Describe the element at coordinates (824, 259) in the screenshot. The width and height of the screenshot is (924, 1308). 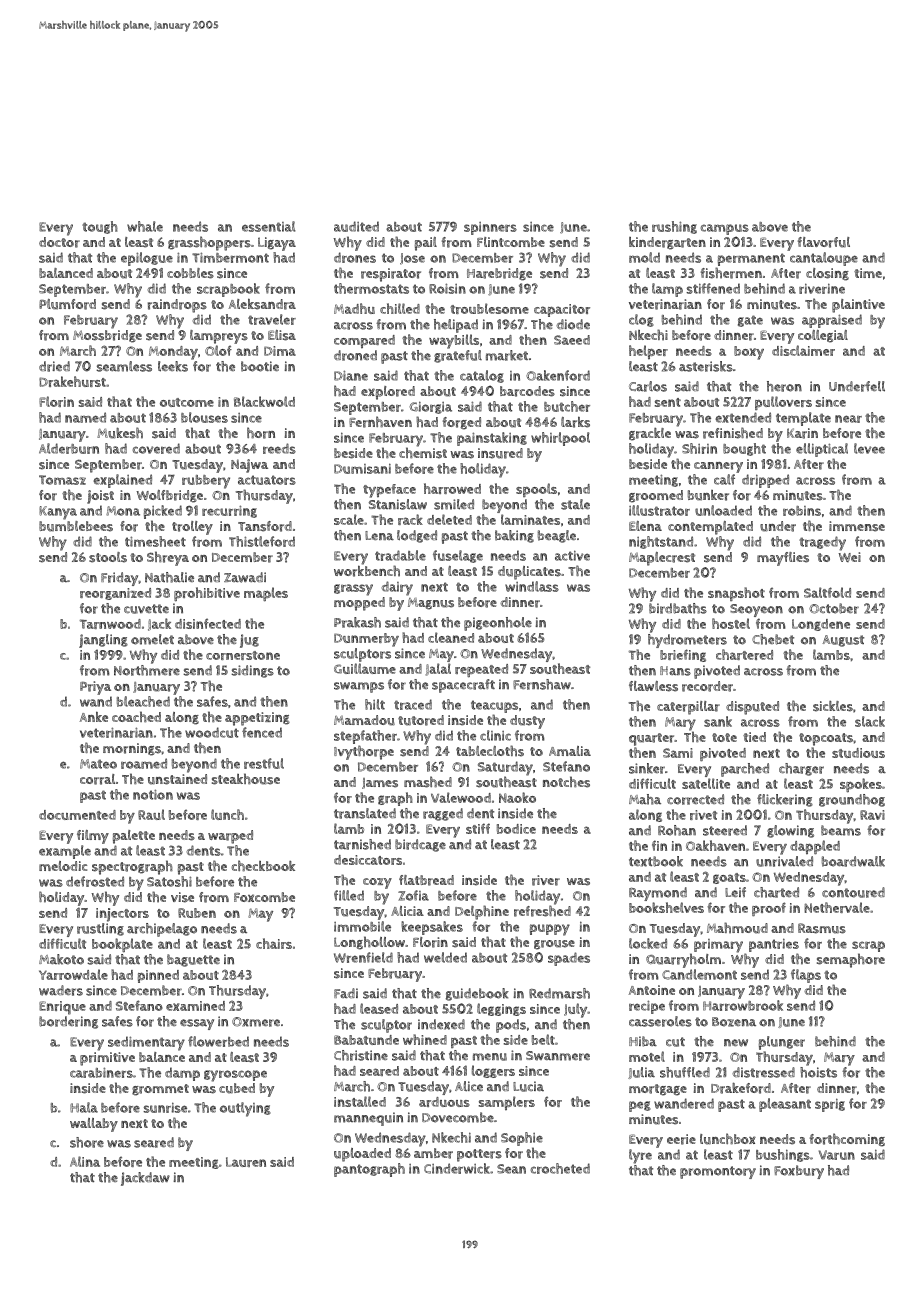
I see `cantaloupe` at that location.
